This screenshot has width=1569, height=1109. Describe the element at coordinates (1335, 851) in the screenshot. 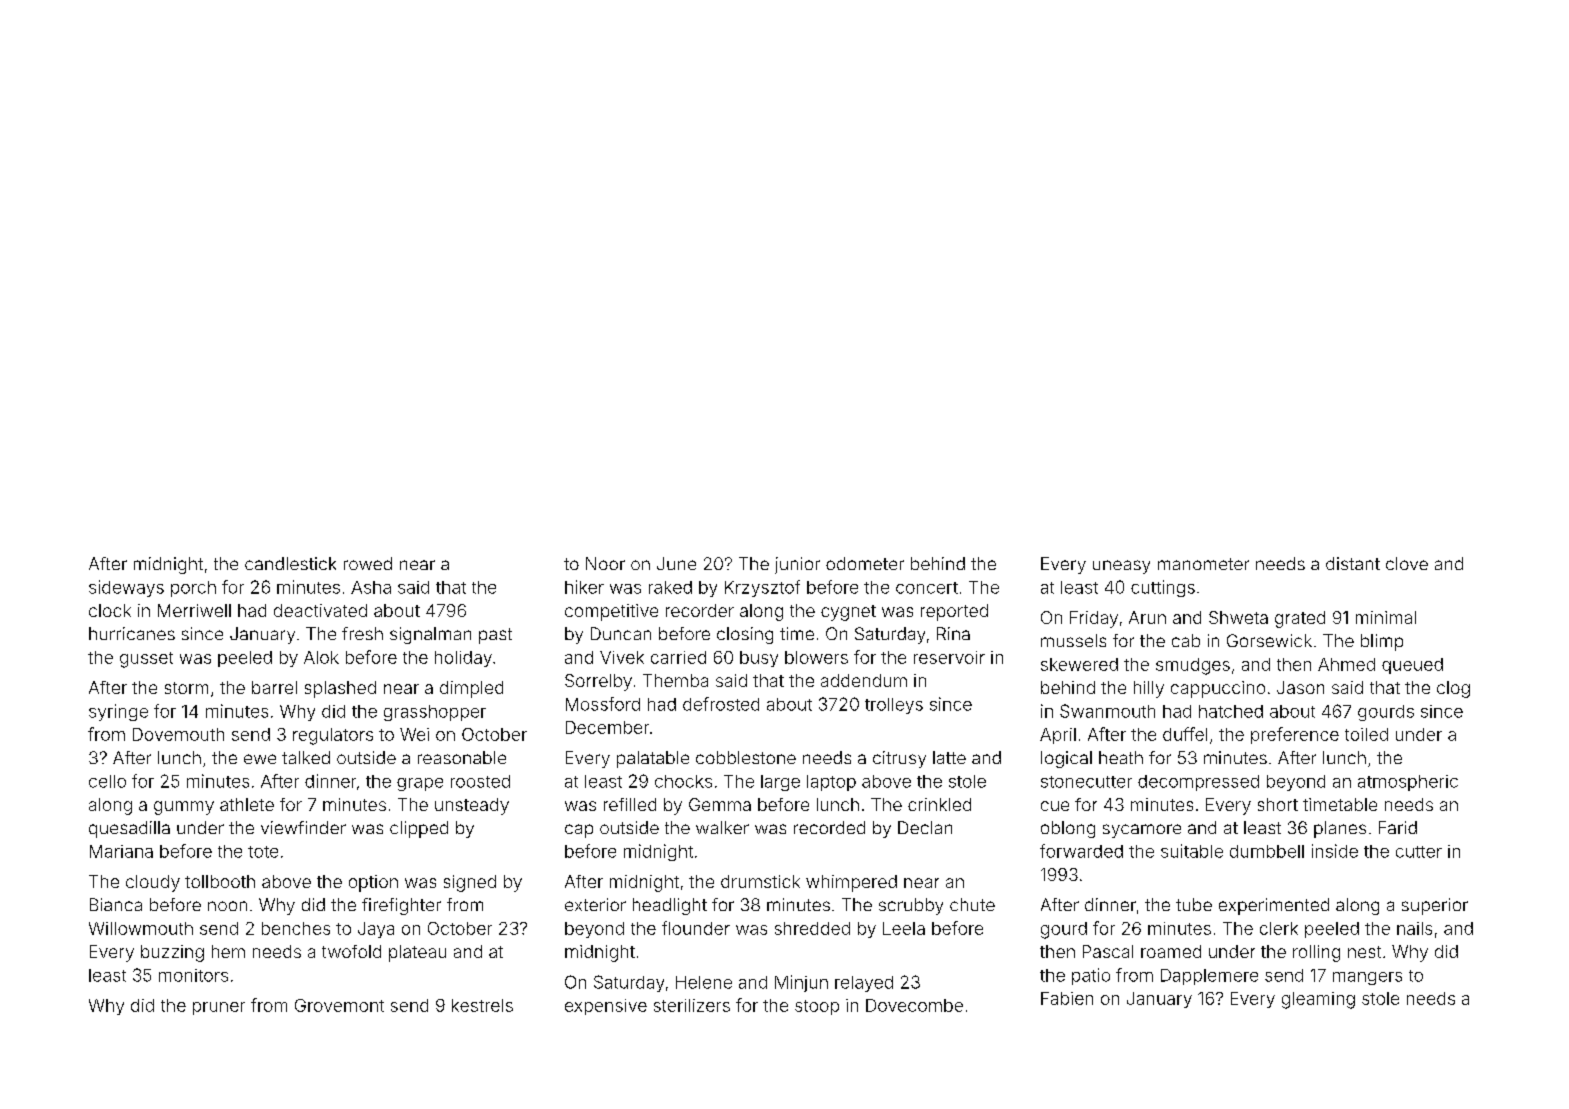

I see `inside` at that location.
